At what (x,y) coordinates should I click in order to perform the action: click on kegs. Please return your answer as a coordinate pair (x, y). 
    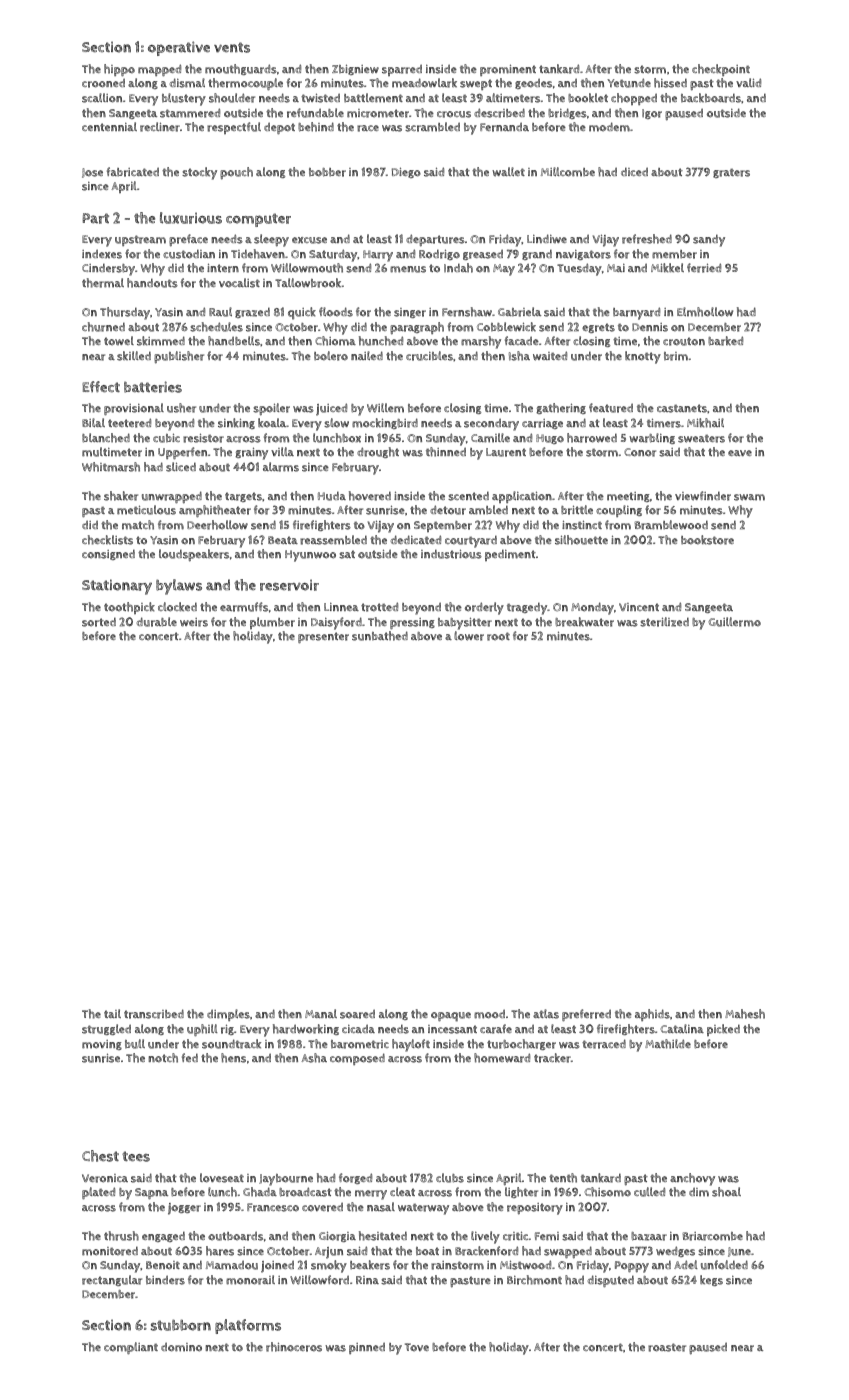
    Looking at the image, I should click on (711, 1280).
